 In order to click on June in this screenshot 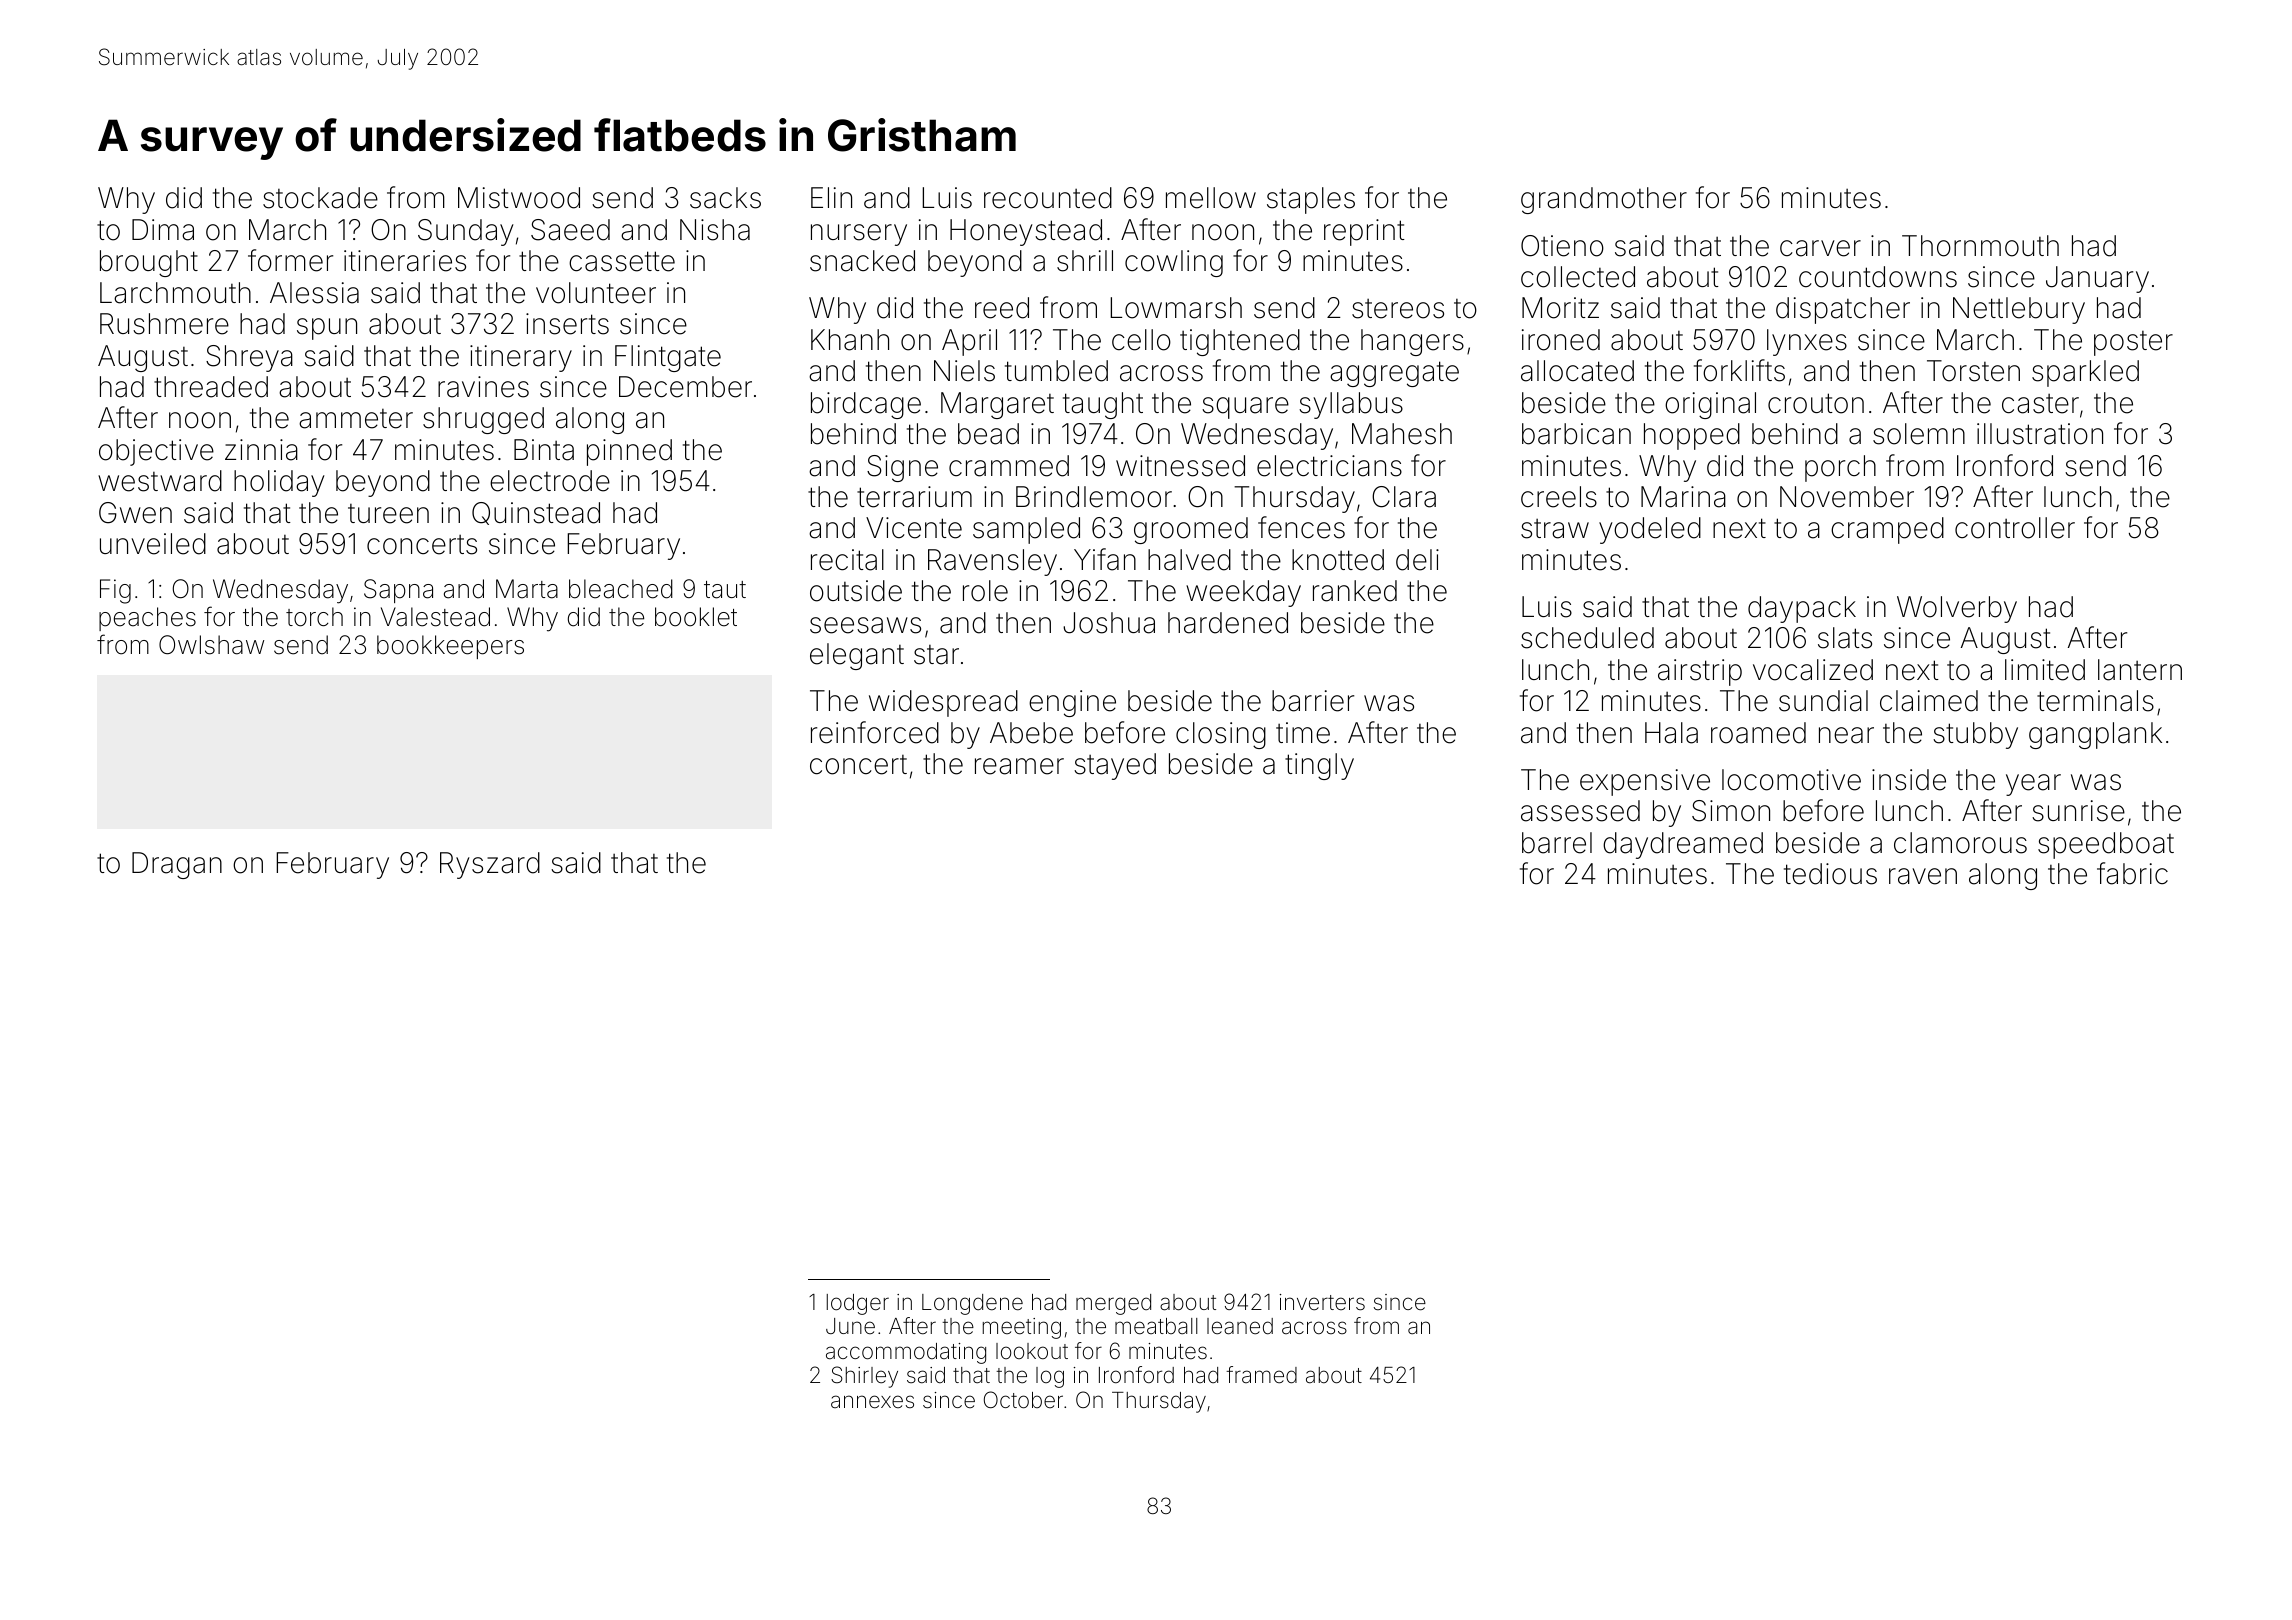, I will do `click(850, 1326)`.
